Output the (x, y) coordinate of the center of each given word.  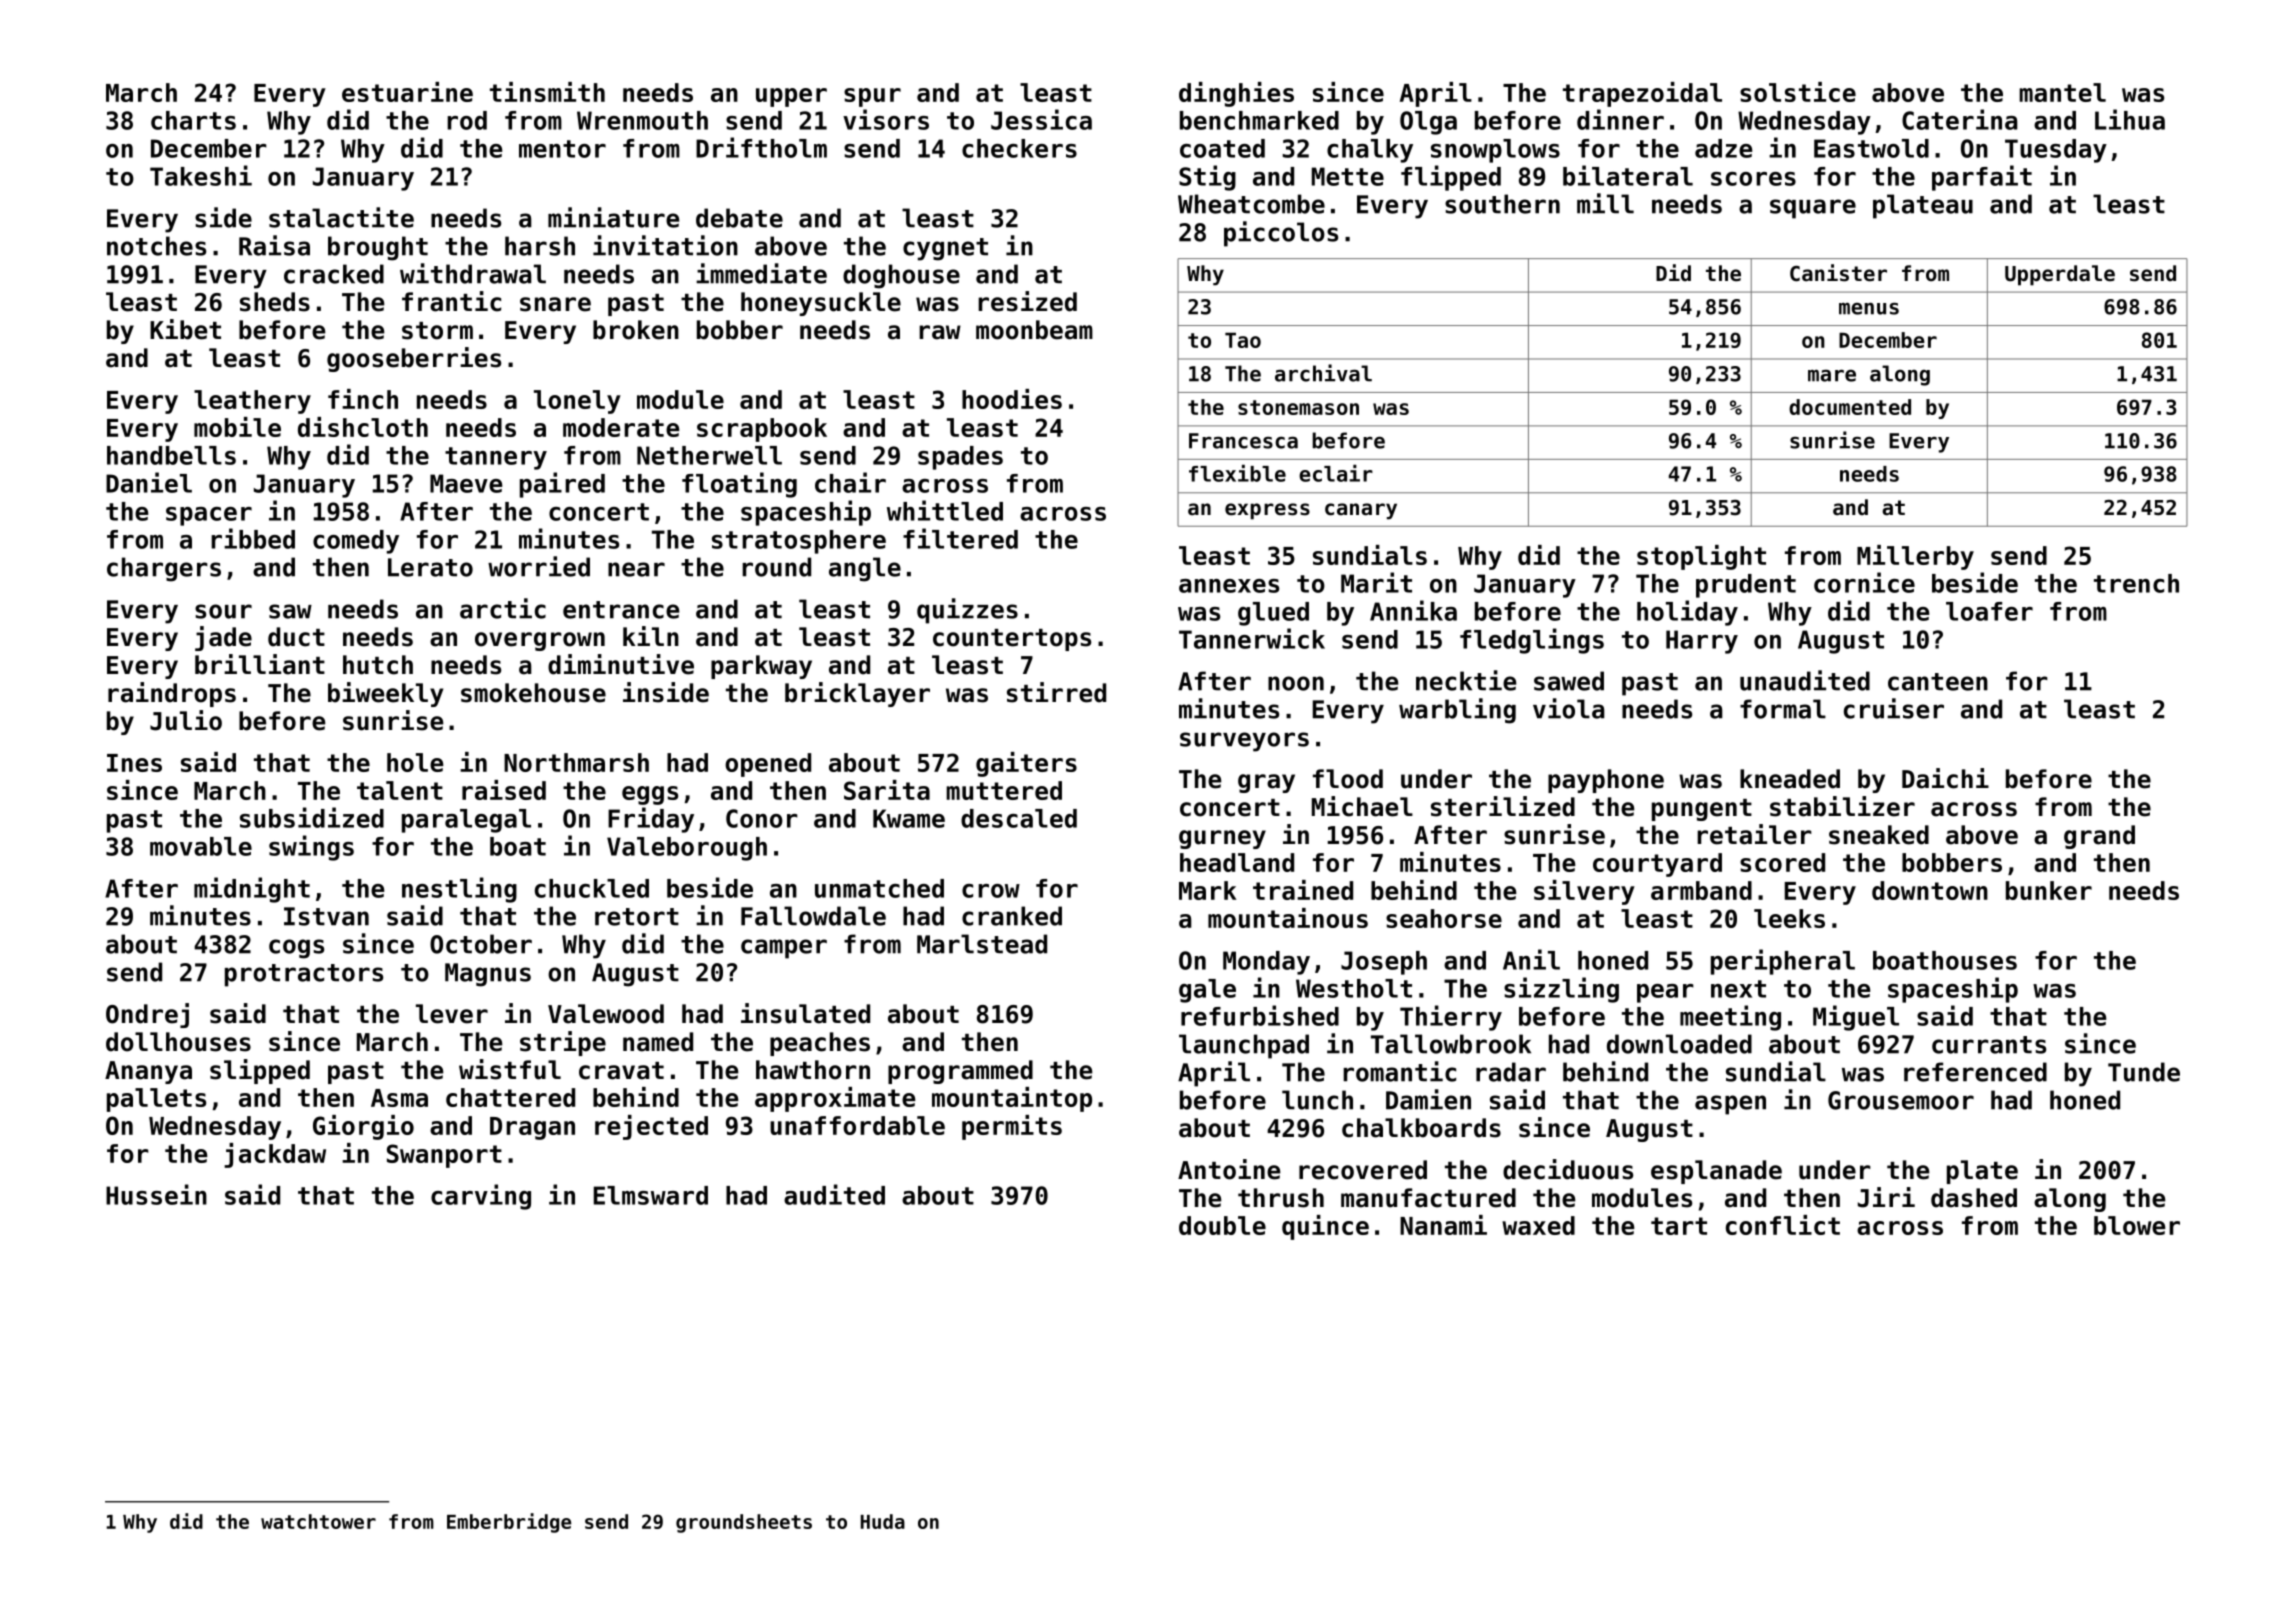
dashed (1974, 1198)
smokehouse (533, 693)
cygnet (945, 249)
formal (1783, 709)
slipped (260, 1071)
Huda (883, 1521)
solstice (1798, 92)
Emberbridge (509, 1523)
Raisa (274, 245)
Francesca (1243, 441)
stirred (1056, 692)
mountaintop (1012, 1099)
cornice (1864, 582)
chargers (164, 569)
